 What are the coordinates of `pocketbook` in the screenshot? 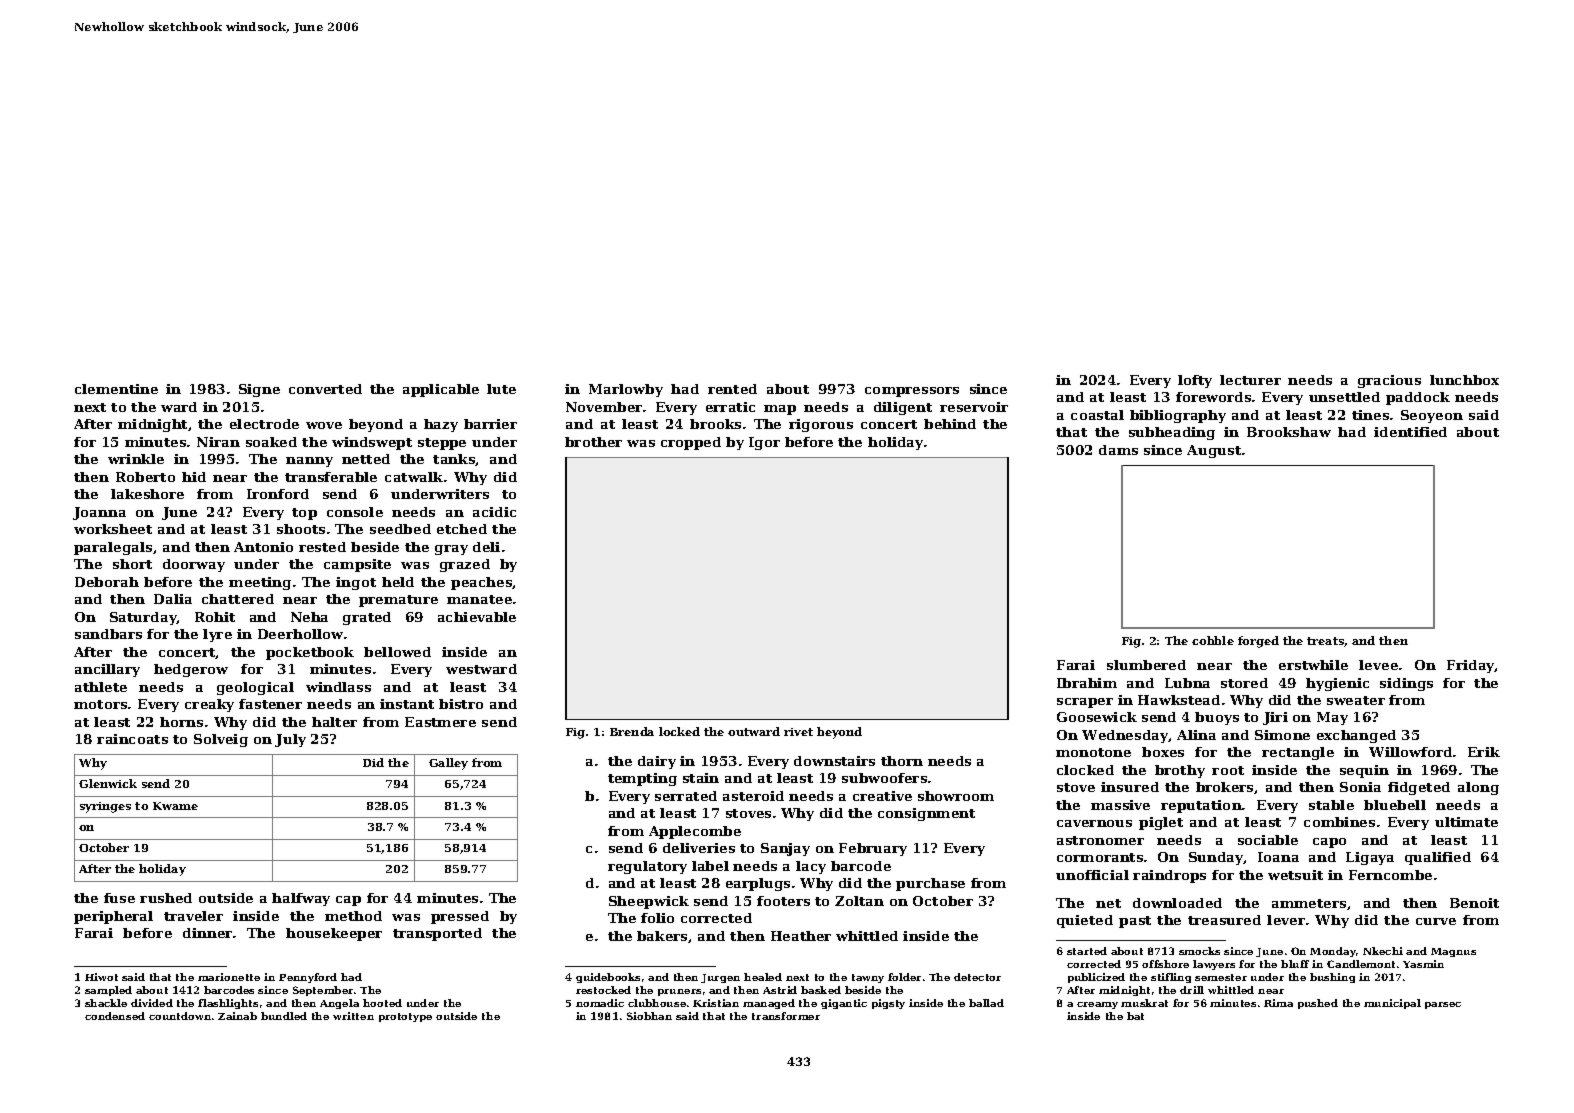 It's located at (310, 653).
